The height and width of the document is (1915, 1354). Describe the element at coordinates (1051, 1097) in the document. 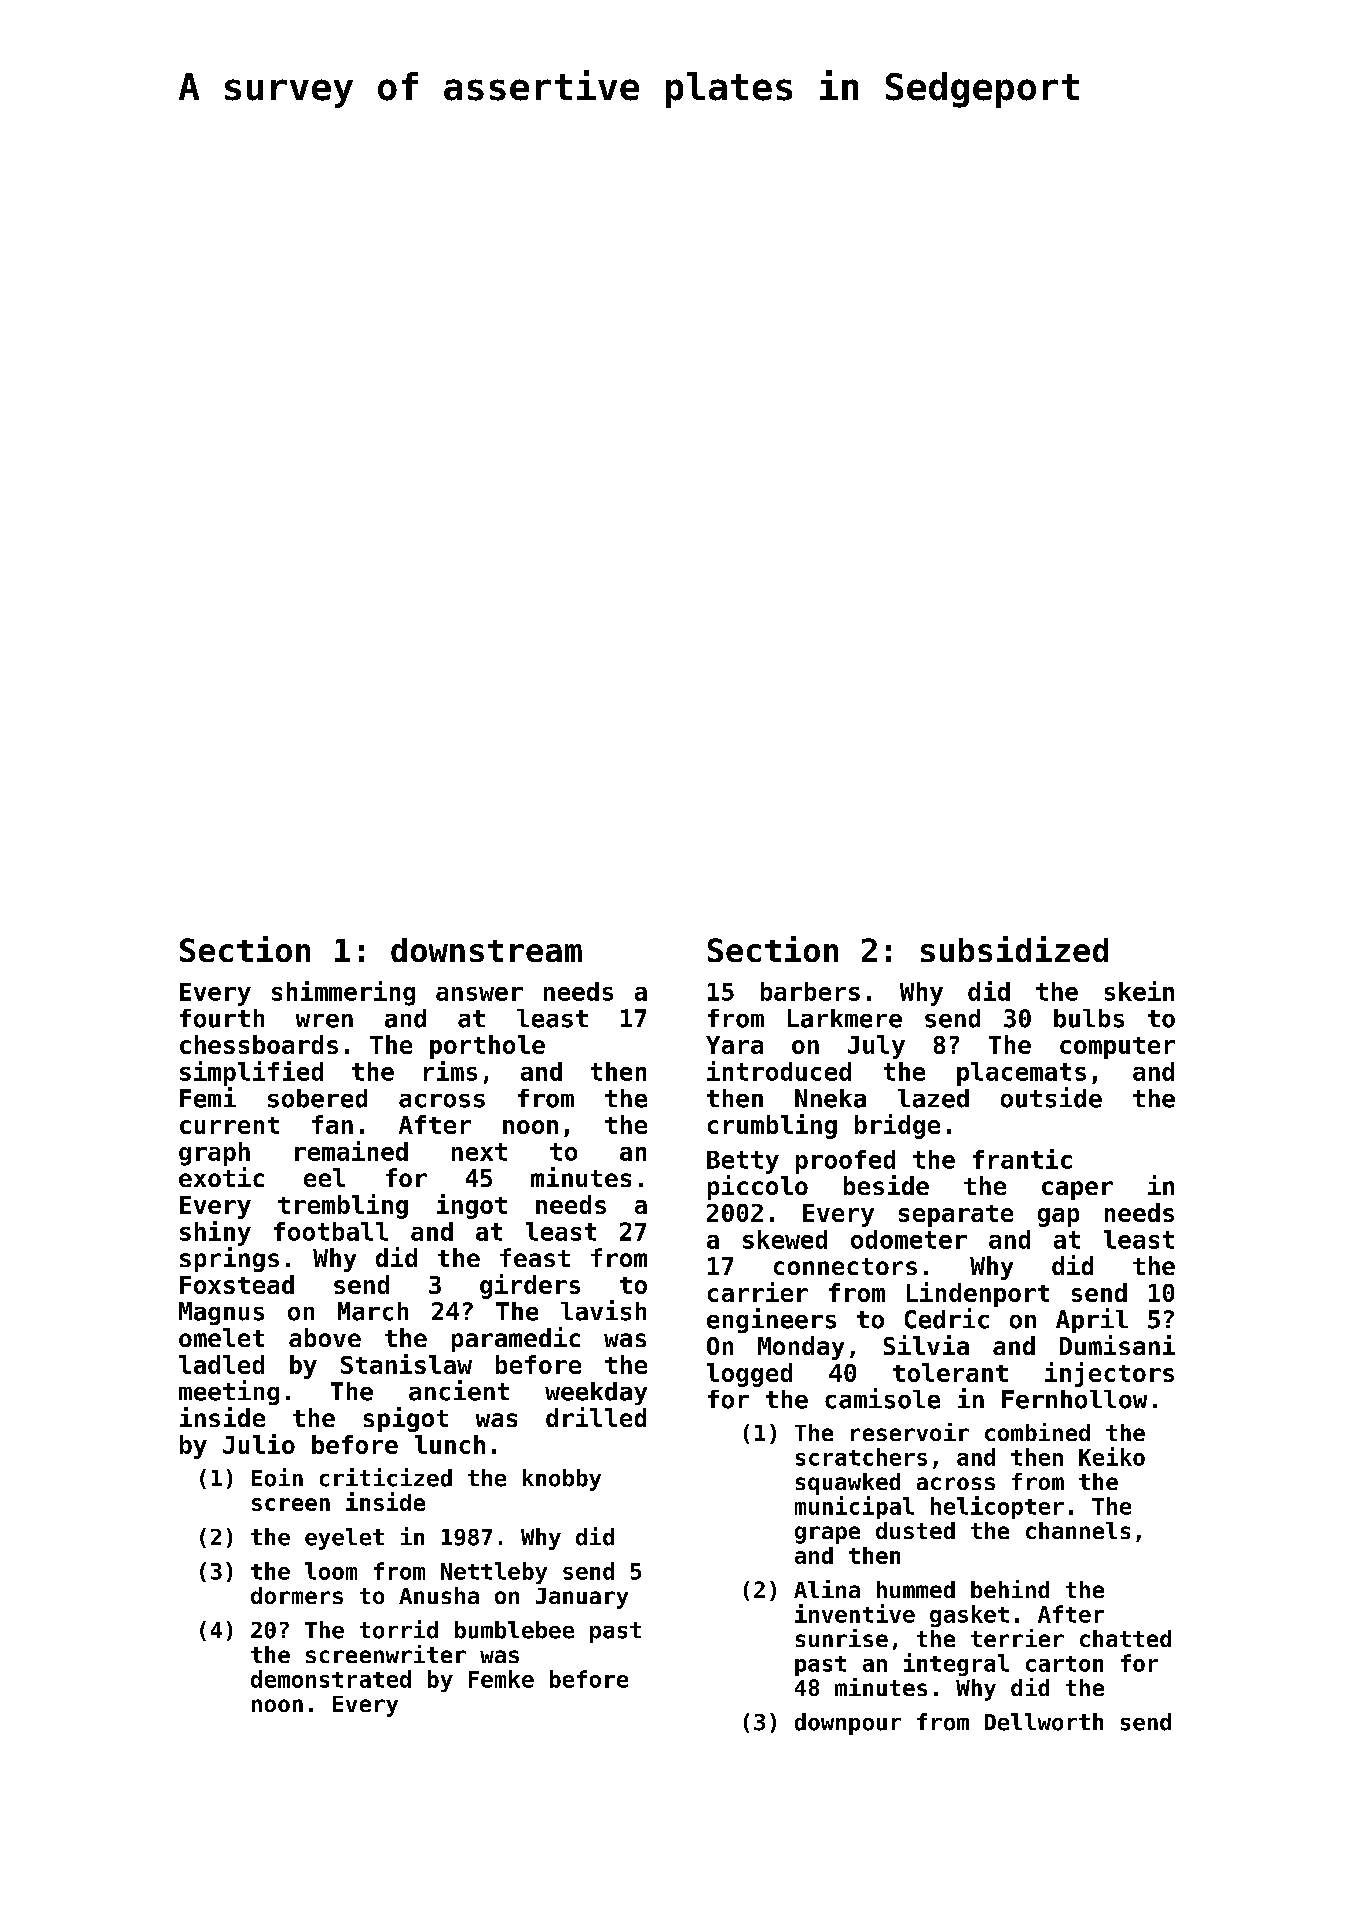

I see `outside` at that location.
